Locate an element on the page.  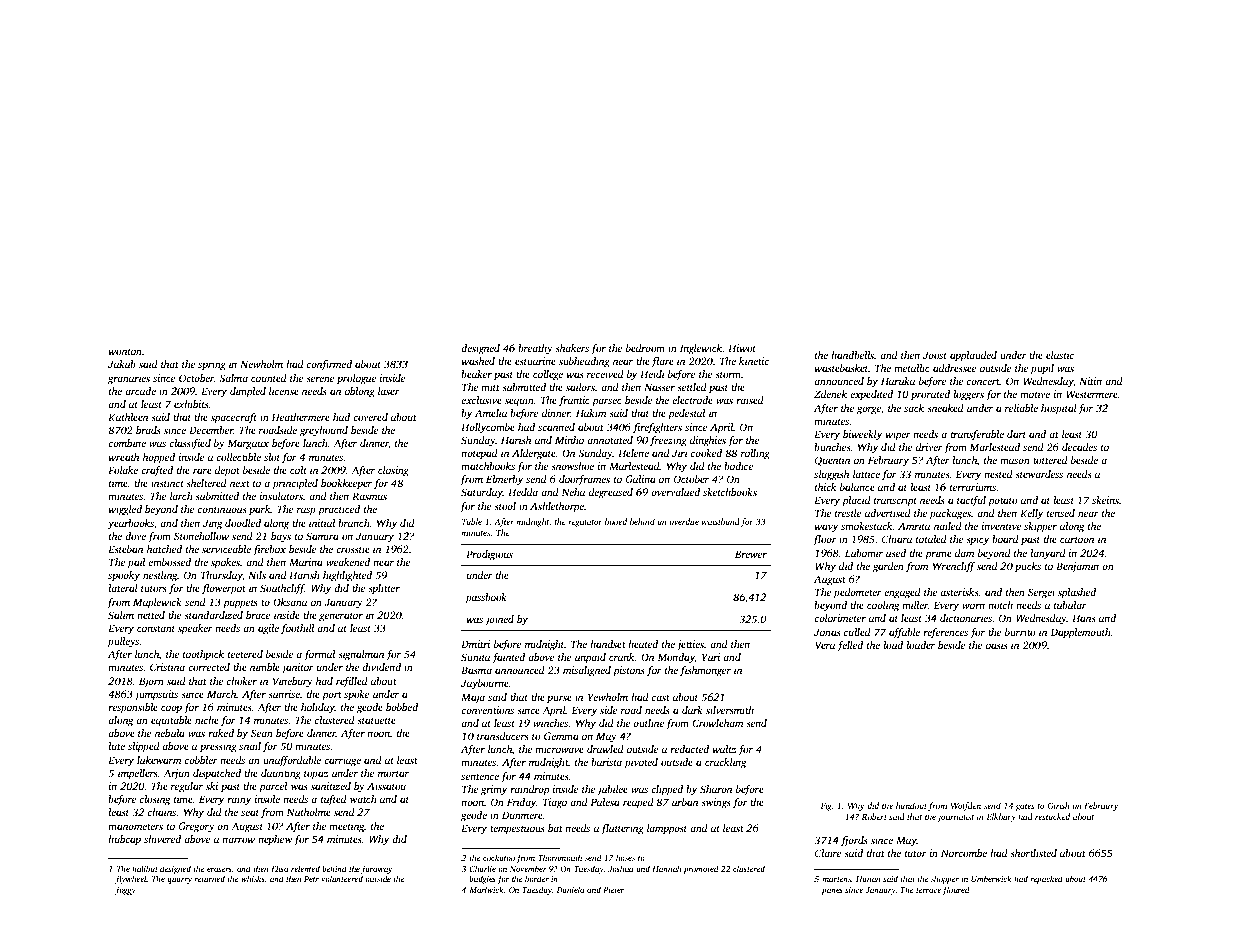
pulleys is located at coordinates (123, 642).
